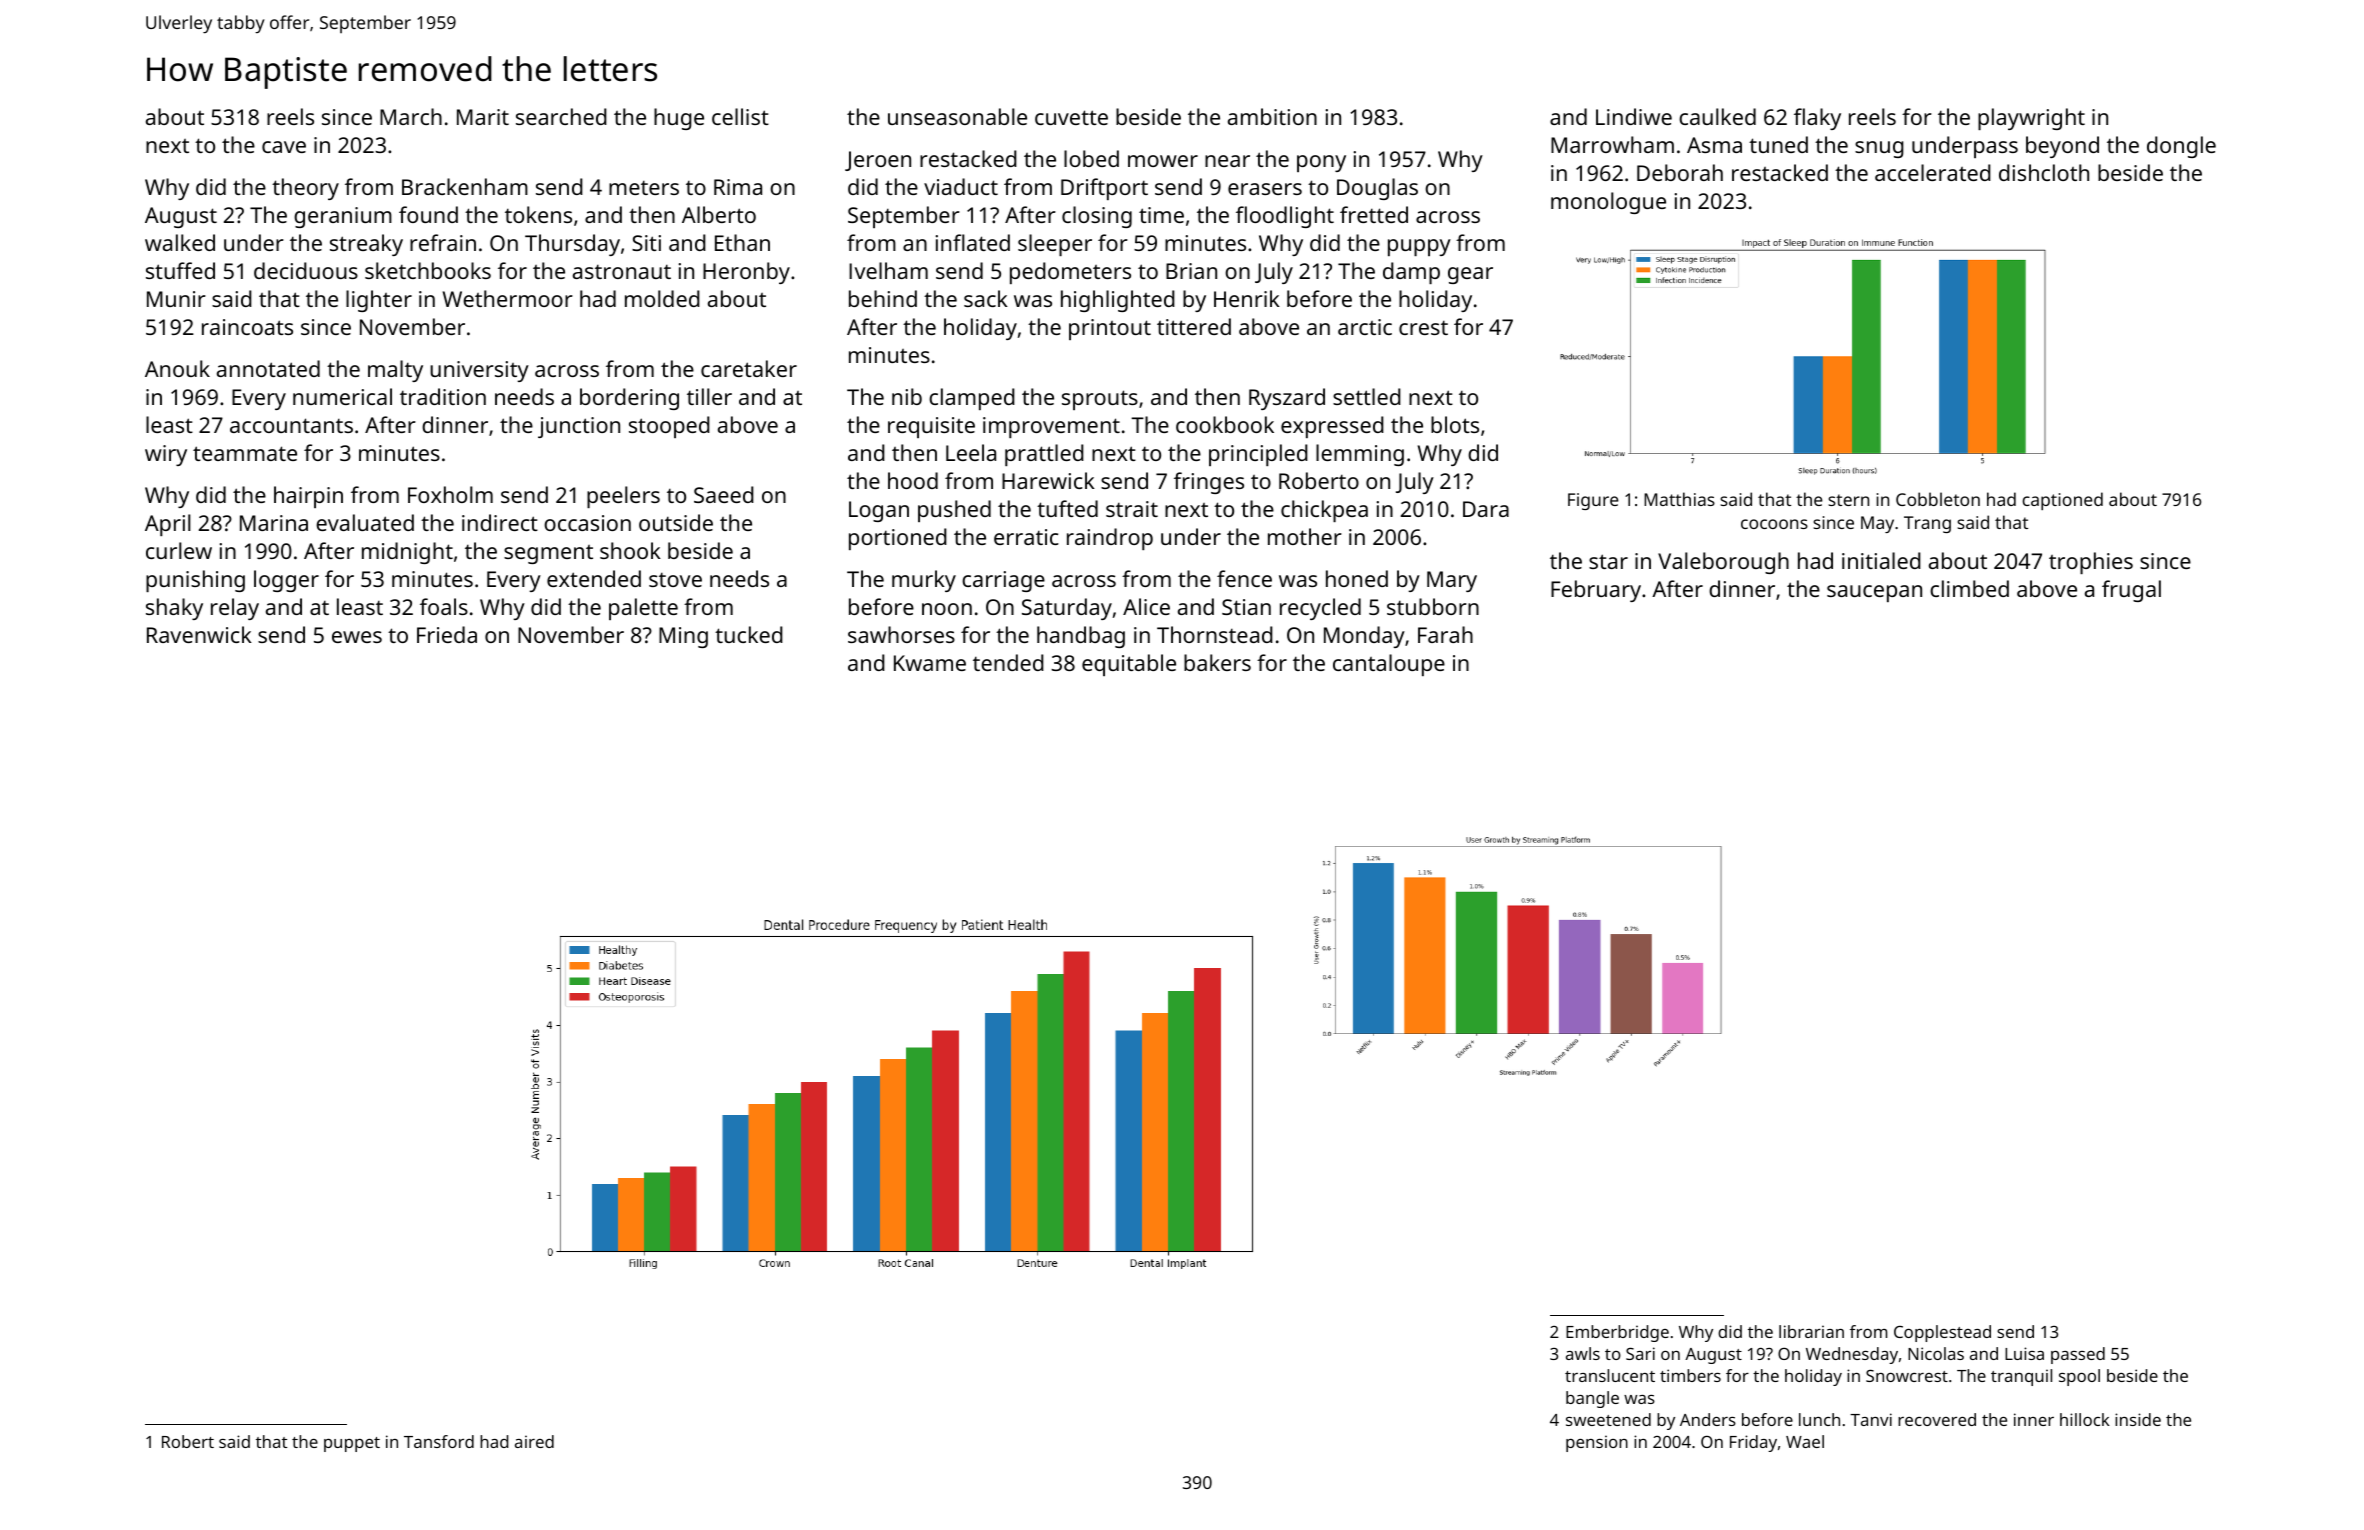  I want to click on walked, so click(180, 242).
